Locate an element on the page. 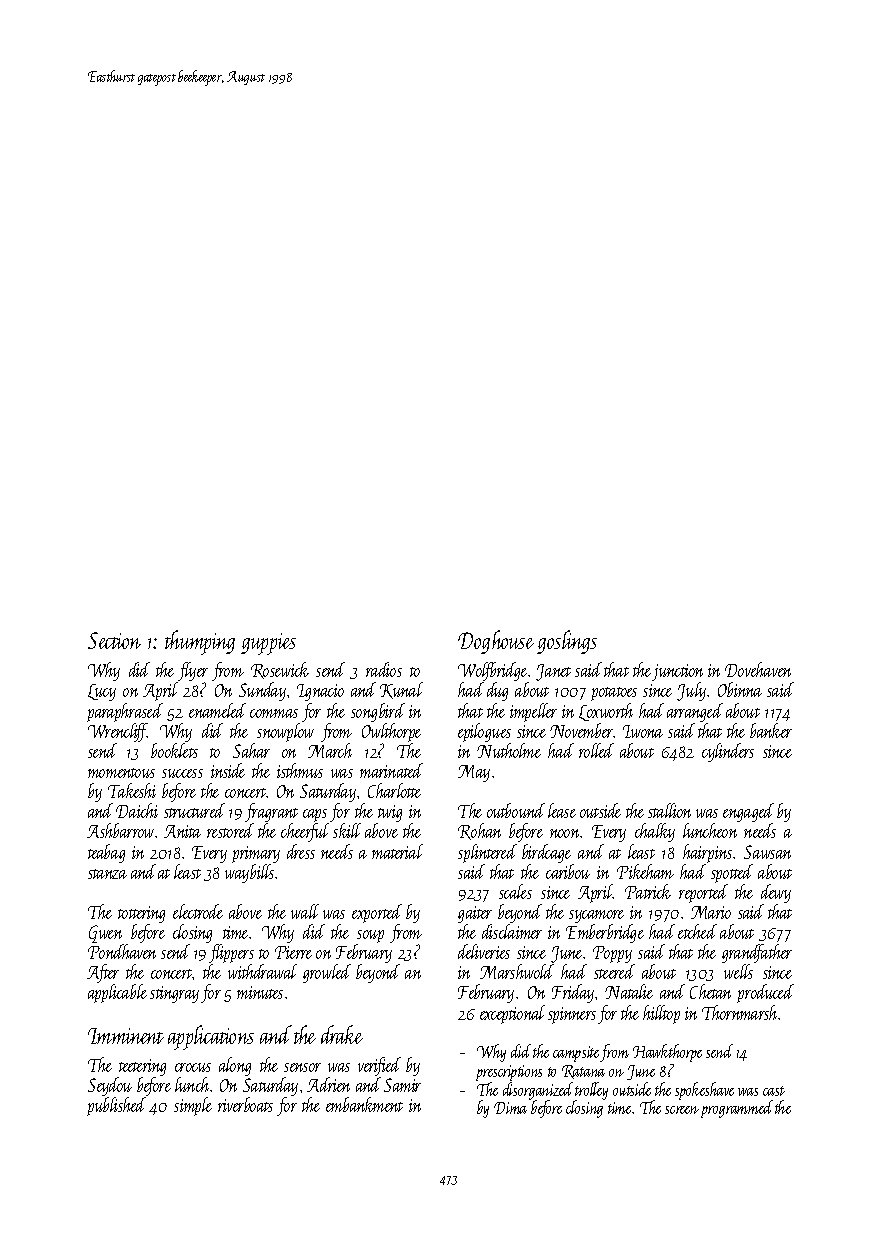  rolled is located at coordinates (596, 750).
